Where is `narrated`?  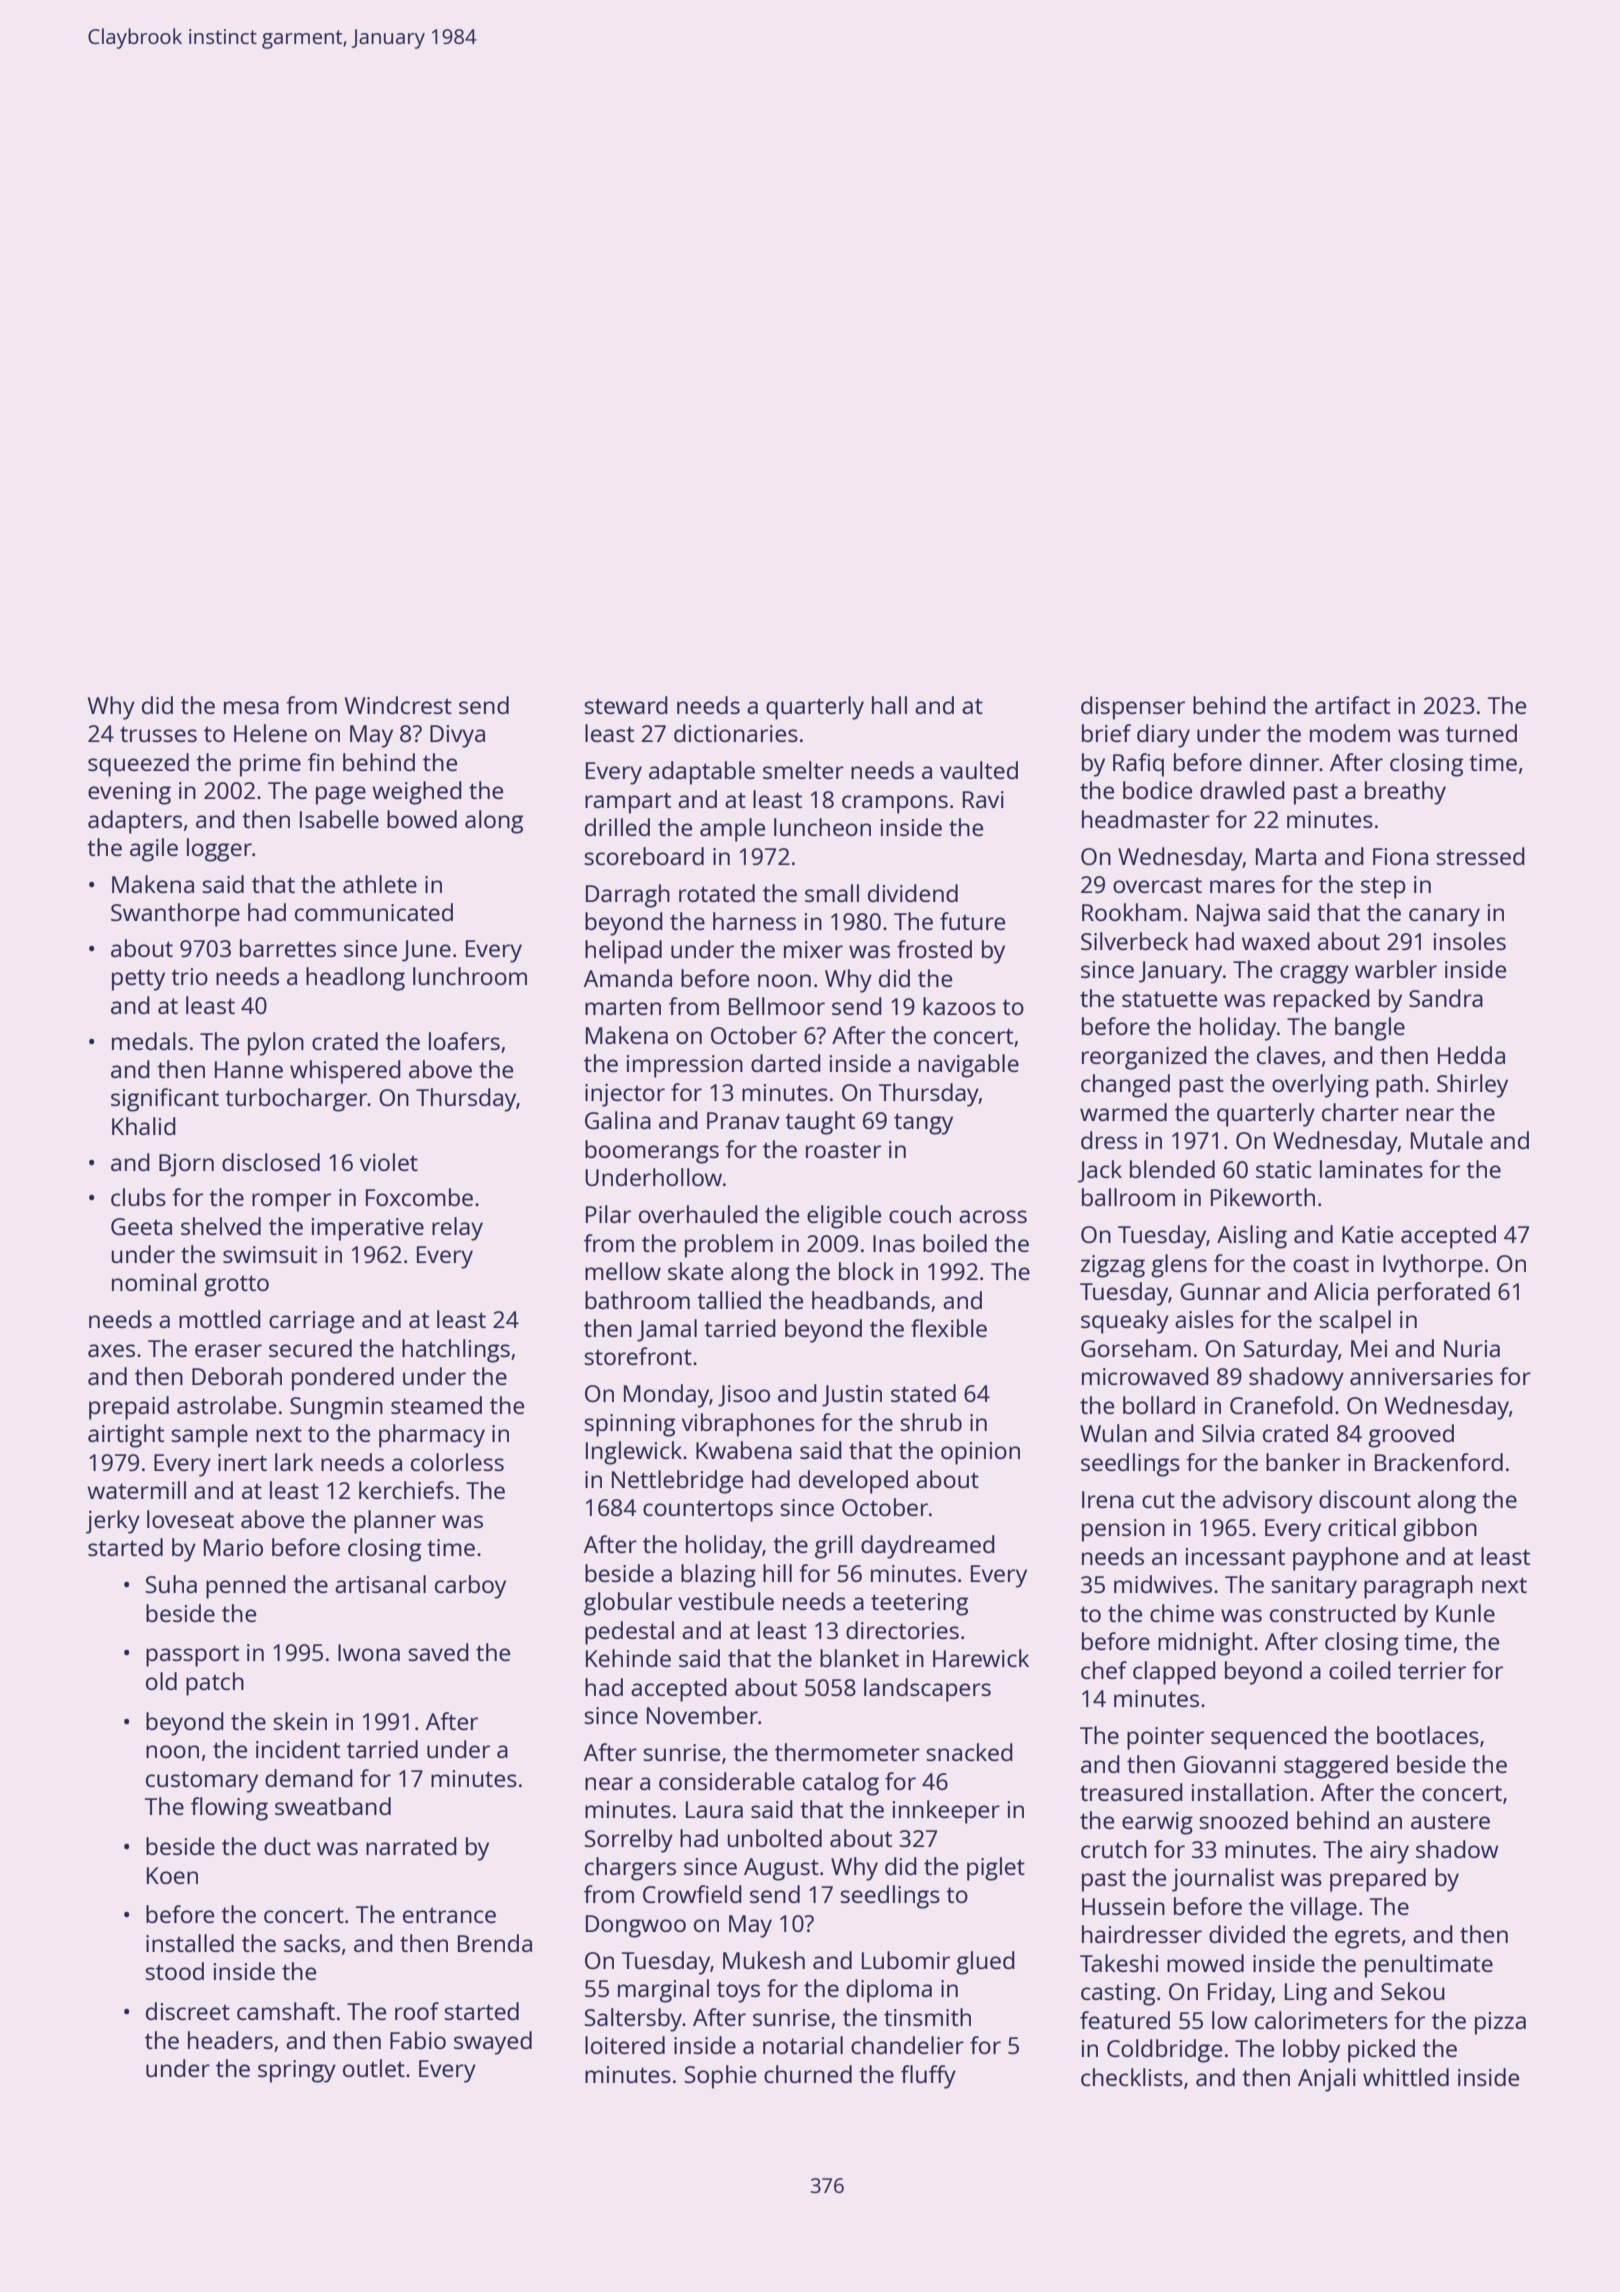
narrated is located at coordinates (411, 1846).
